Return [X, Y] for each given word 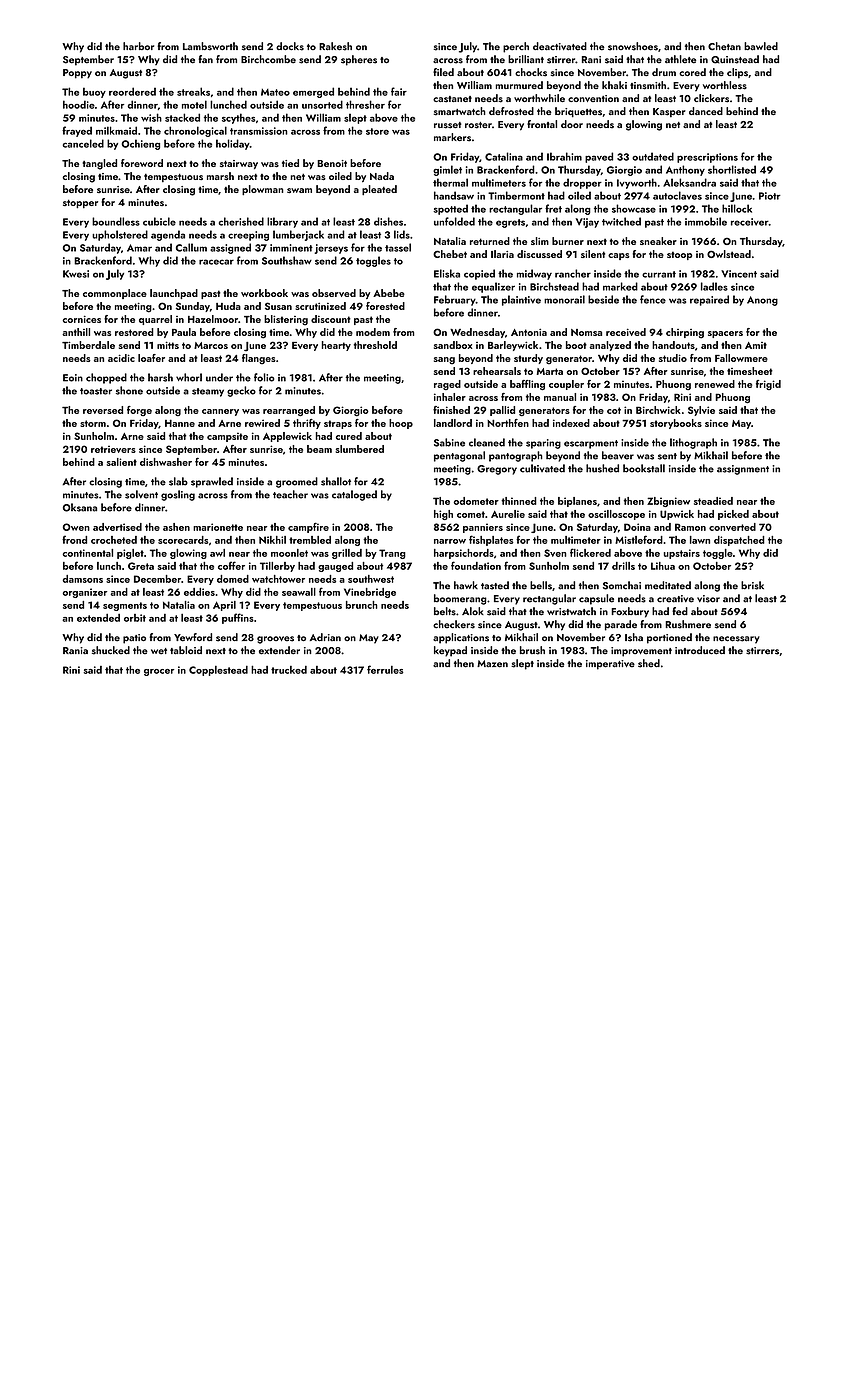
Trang [392, 554]
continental [87, 553]
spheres [359, 60]
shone [129, 390]
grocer [159, 672]
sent [667, 456]
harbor [138, 46]
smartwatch [459, 111]
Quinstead [735, 59]
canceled [83, 143]
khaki [614, 85]
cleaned [487, 442]
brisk [752, 585]
